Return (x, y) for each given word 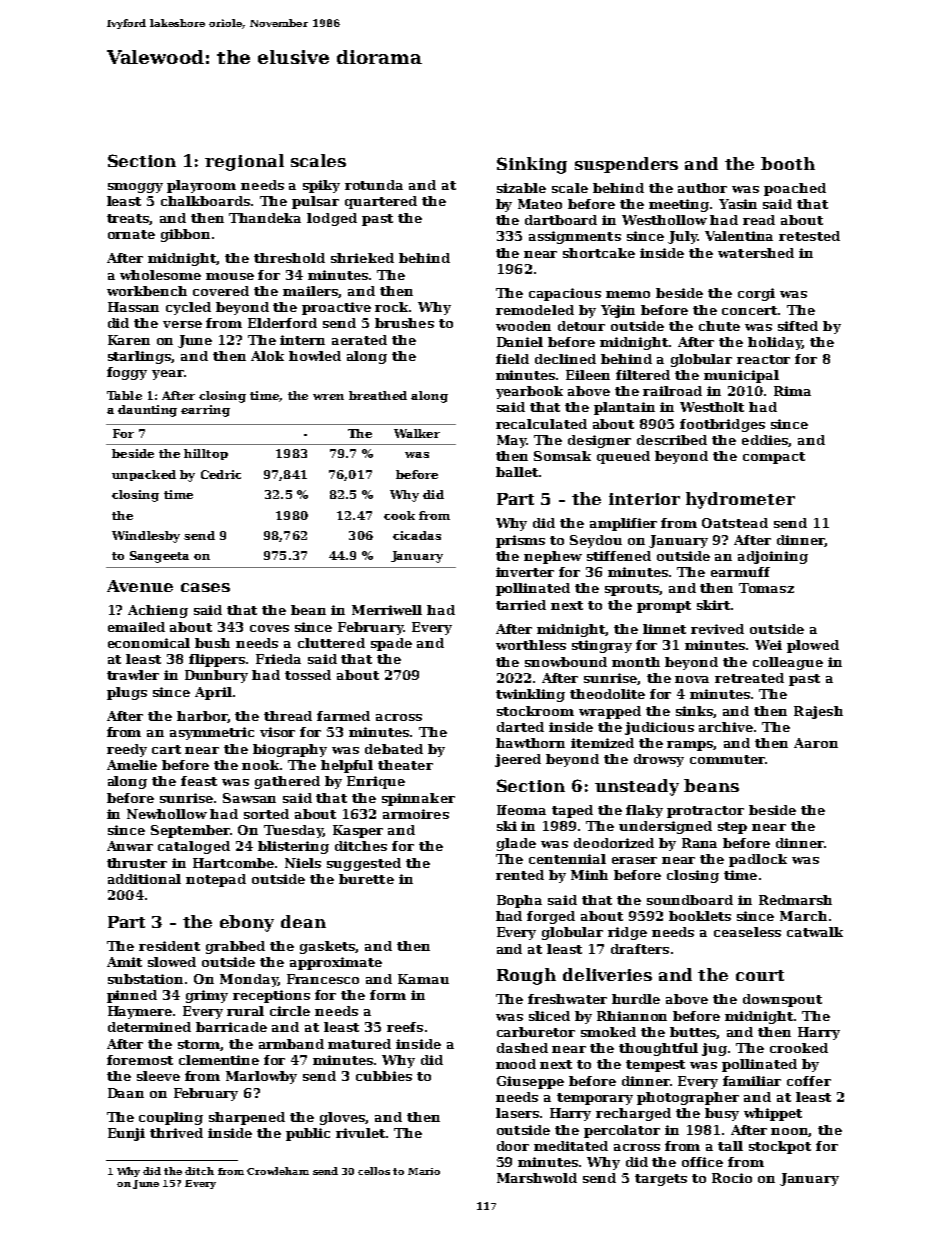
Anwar (130, 846)
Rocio (732, 1178)
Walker (417, 433)
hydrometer (740, 500)
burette (366, 879)
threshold (289, 258)
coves (269, 628)
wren (328, 397)
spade (391, 644)
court (760, 975)
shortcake (599, 253)
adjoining (773, 557)
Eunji (126, 1134)
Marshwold (537, 1178)
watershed (756, 253)
